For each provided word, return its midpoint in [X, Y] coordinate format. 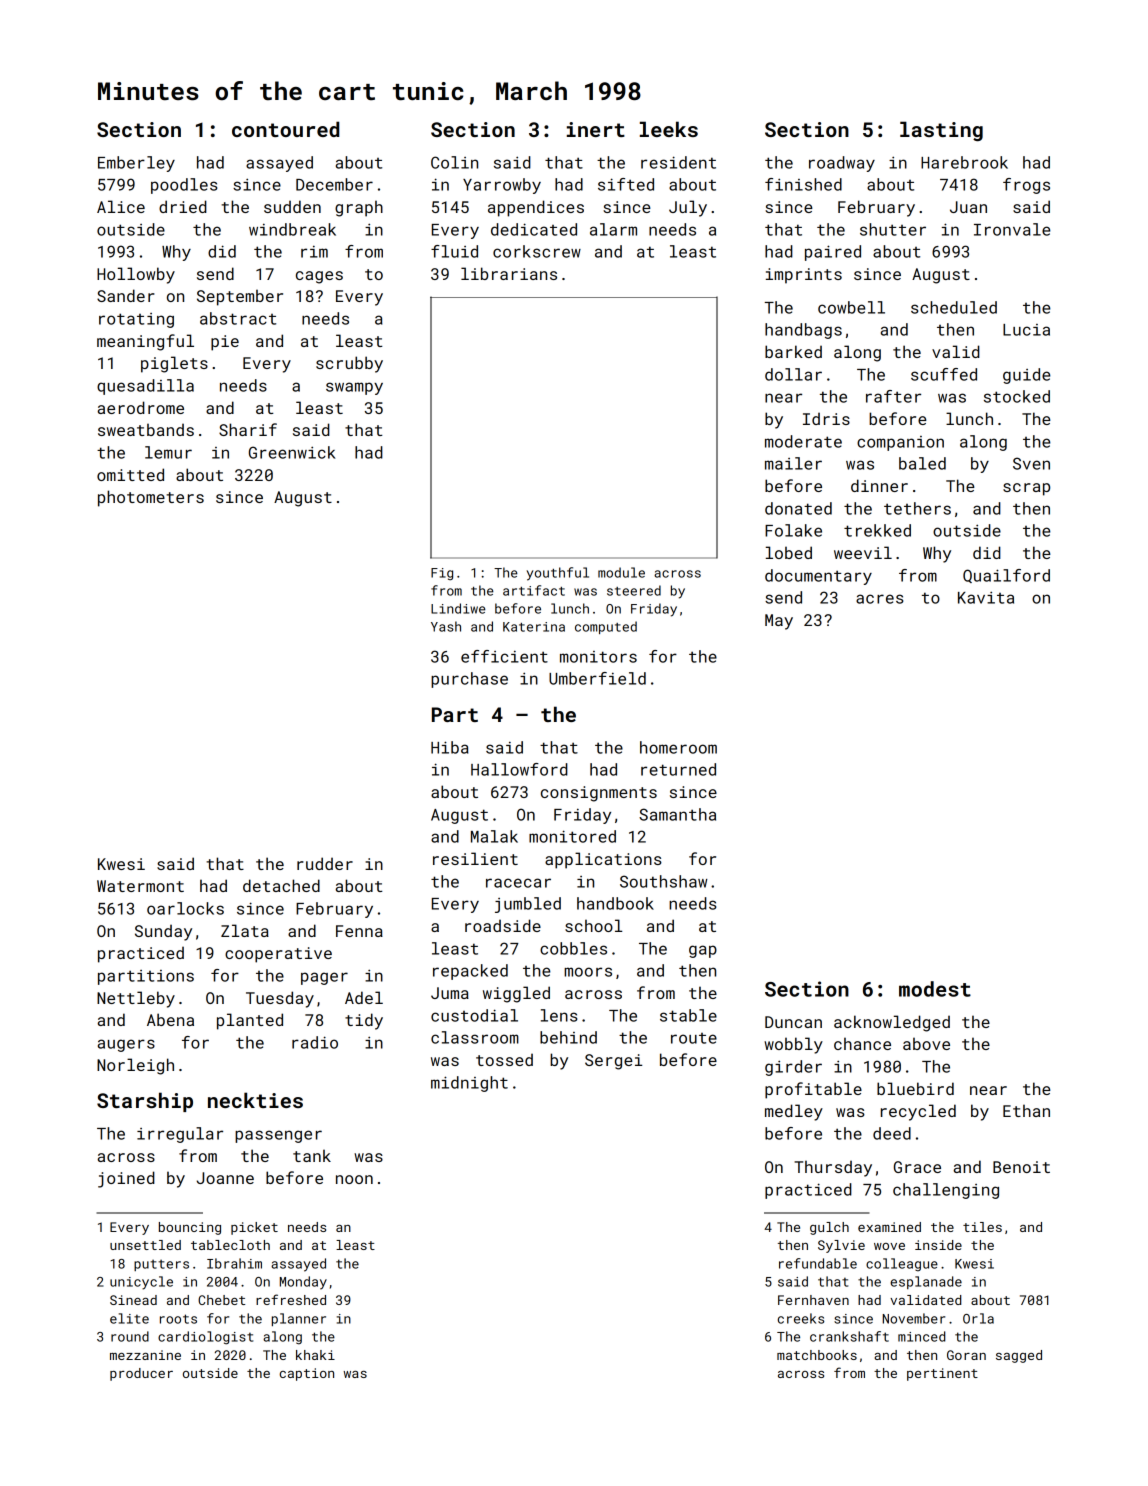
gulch [829, 1228]
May [779, 622]
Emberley [136, 164]
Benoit [1021, 1167]
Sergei [613, 1062]
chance [862, 1043]
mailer [793, 463]
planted [250, 1021]
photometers [151, 498]
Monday [303, 1283]
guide [1027, 376]
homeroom [678, 747]
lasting [941, 131]
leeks [669, 129]
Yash [446, 626]
